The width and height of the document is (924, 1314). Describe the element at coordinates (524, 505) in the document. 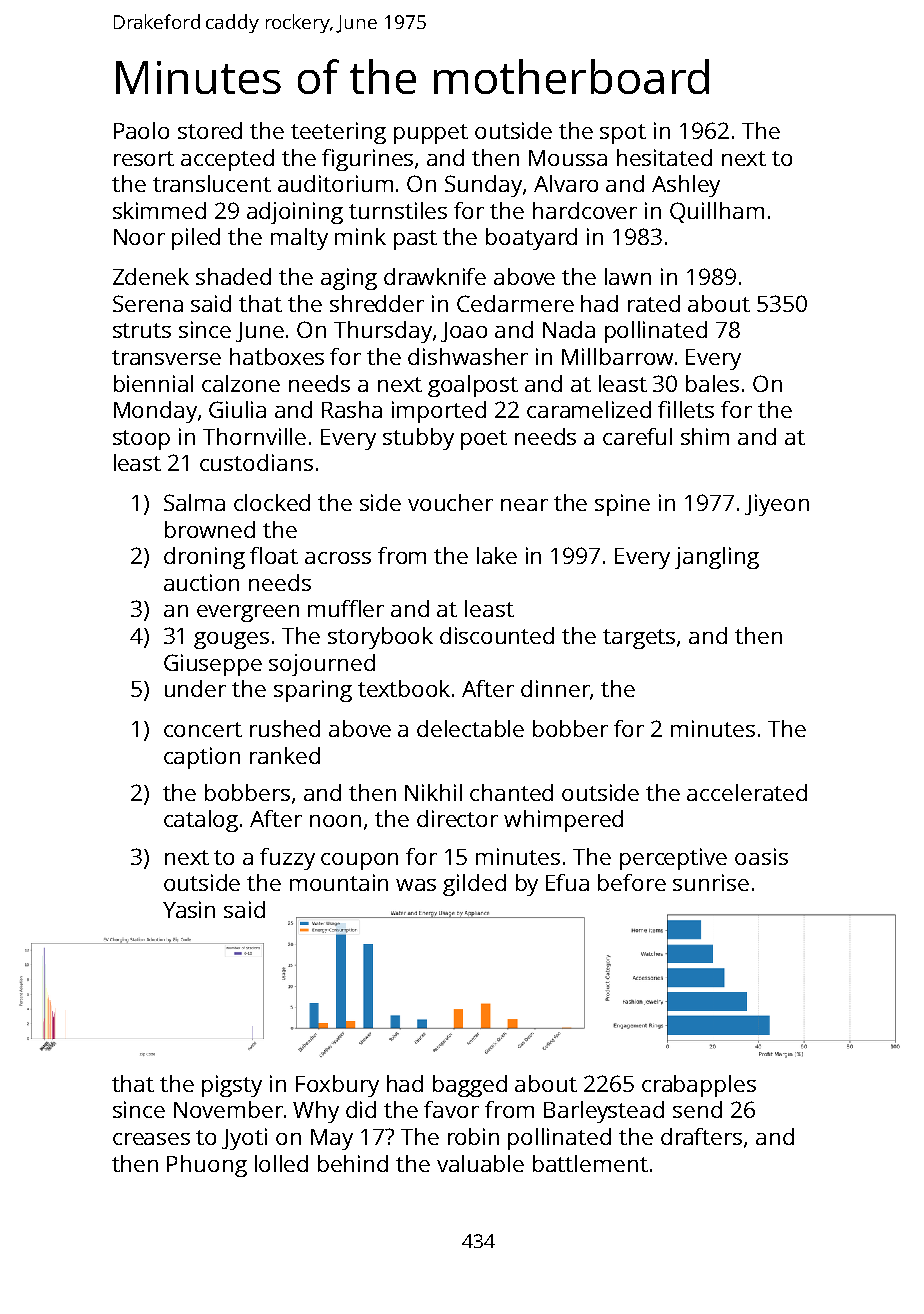

I see `near` at that location.
